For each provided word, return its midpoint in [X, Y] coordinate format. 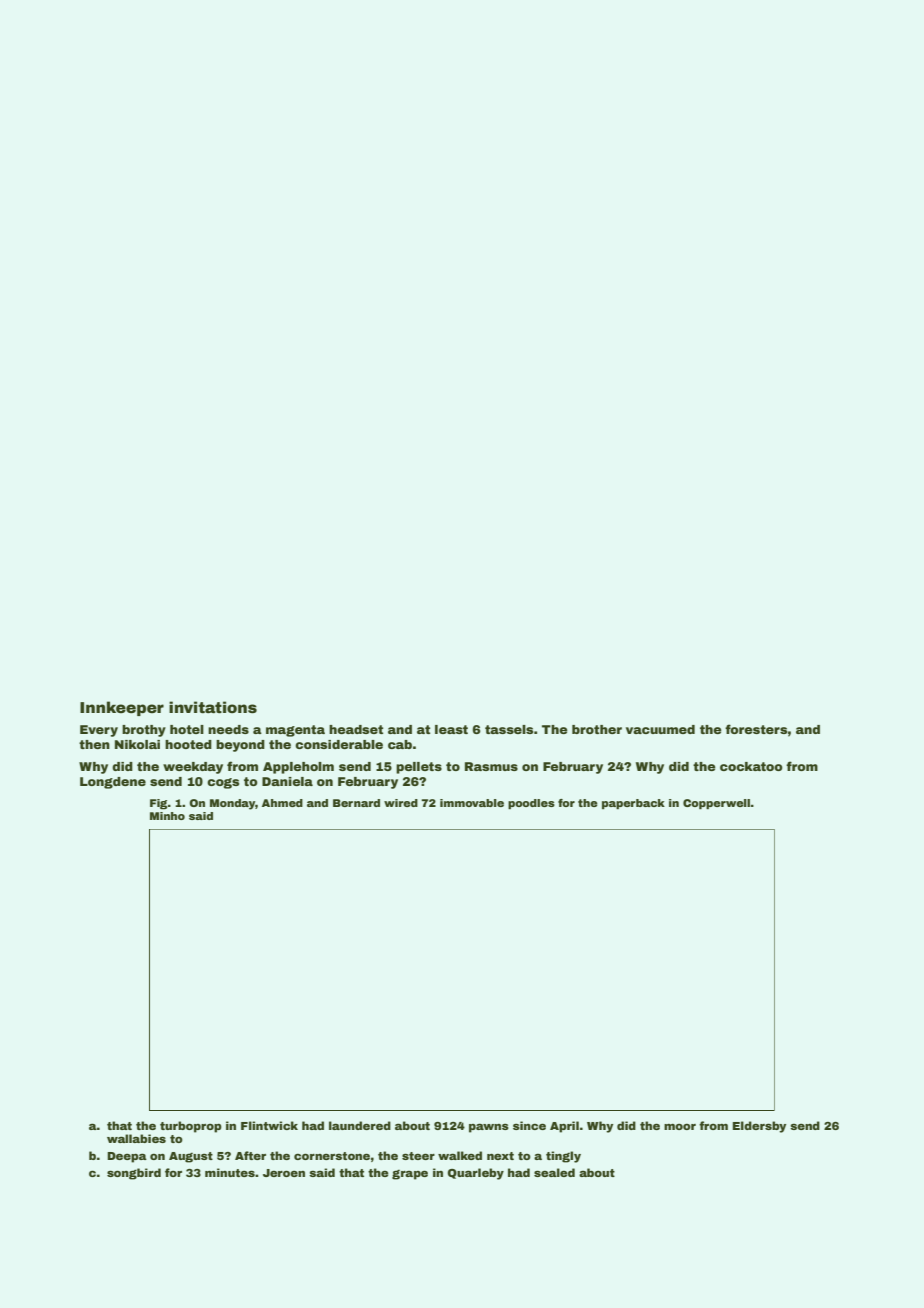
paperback [633, 804]
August [191, 1157]
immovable [472, 803]
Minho [167, 816]
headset [356, 729]
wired [401, 803]
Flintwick [269, 1125]
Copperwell [716, 804]
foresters [756, 729]
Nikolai [137, 744]
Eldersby [759, 1127]
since [529, 1125]
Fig [159, 804]
